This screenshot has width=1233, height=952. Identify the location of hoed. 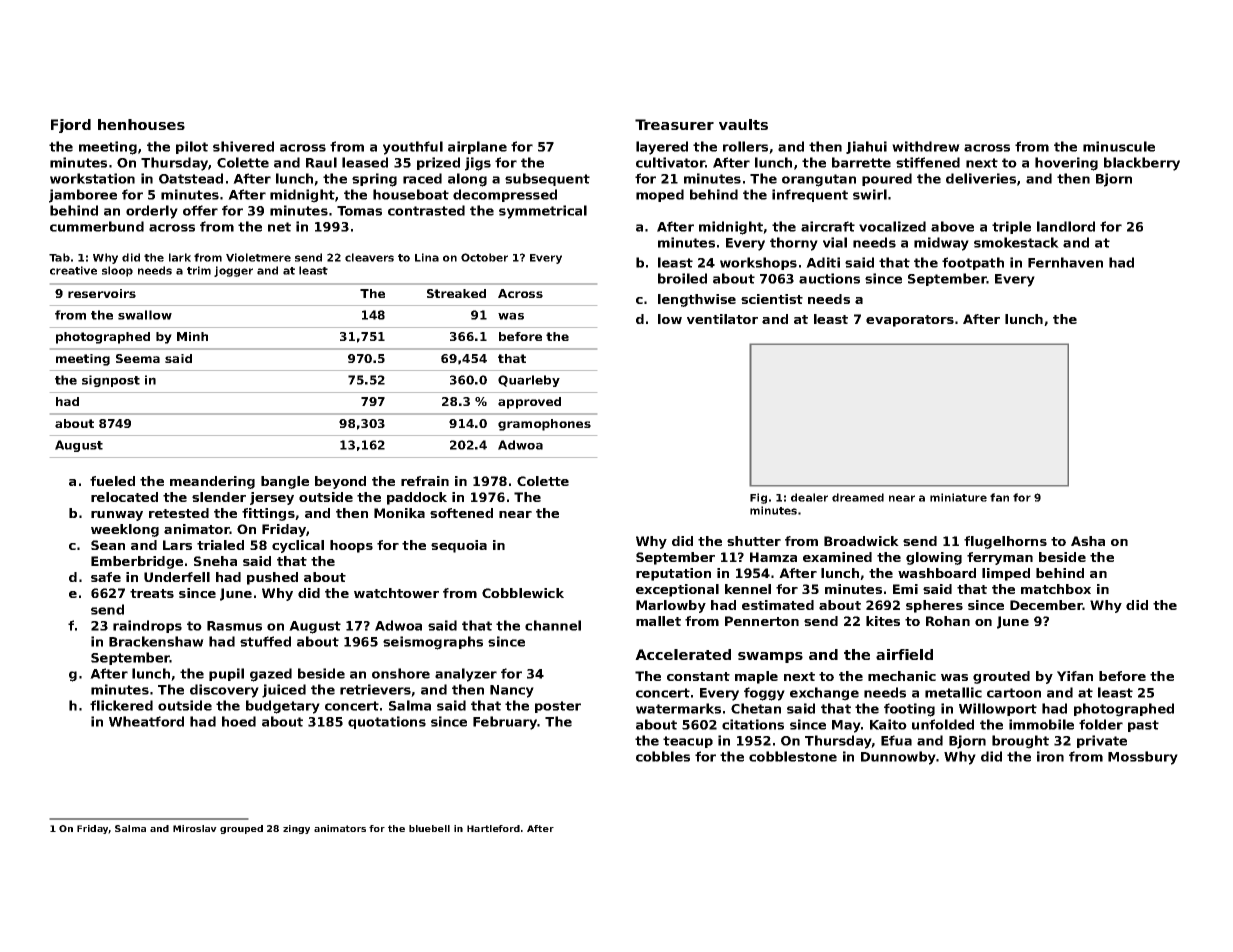
(239, 721).
